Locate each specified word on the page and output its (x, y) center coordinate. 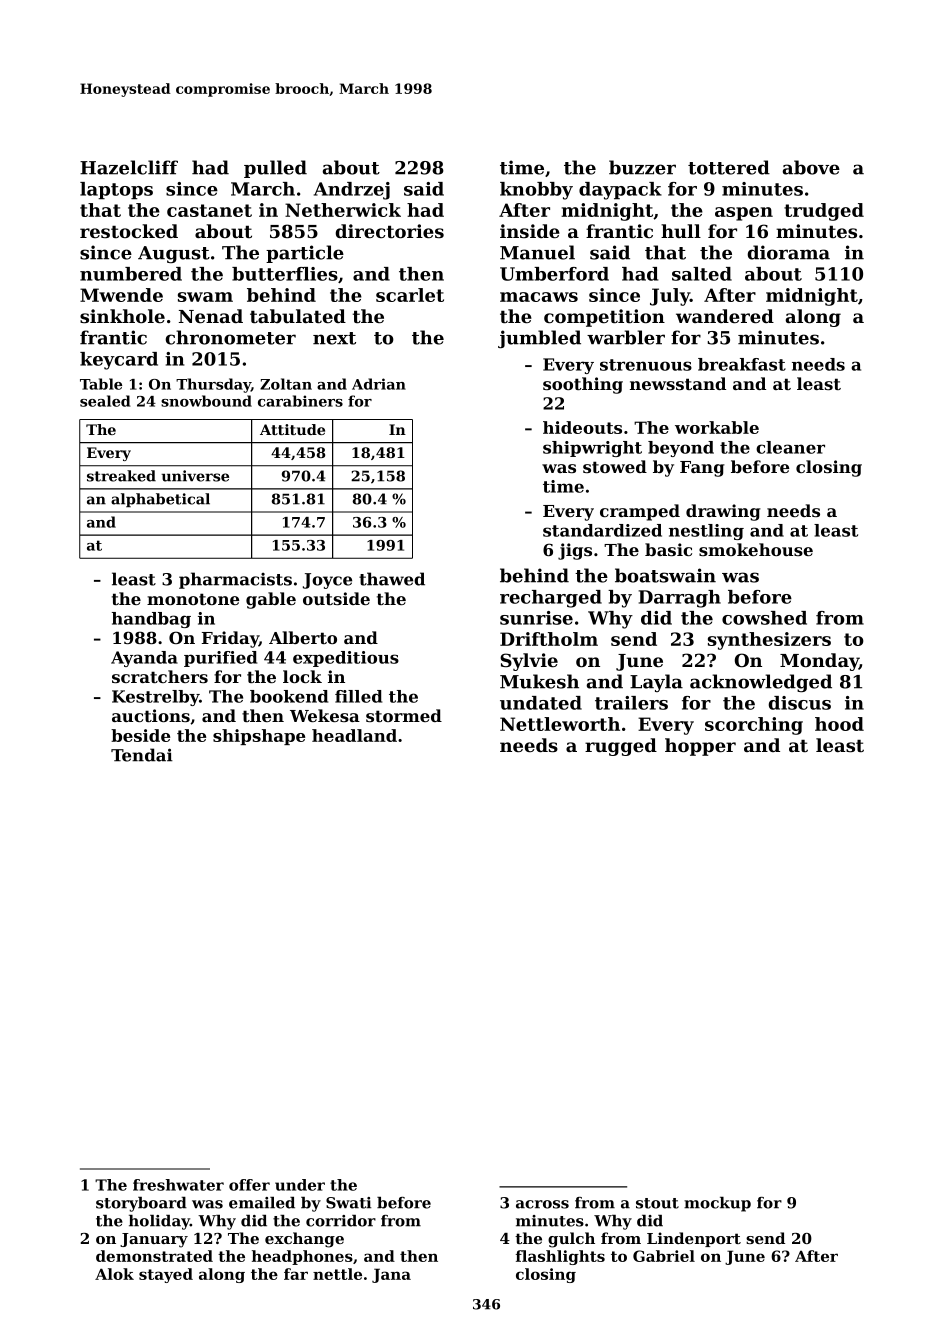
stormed (404, 715)
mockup (717, 1204)
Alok (114, 1274)
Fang (702, 469)
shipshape (259, 737)
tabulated (298, 316)
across (542, 1204)
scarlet (410, 295)
